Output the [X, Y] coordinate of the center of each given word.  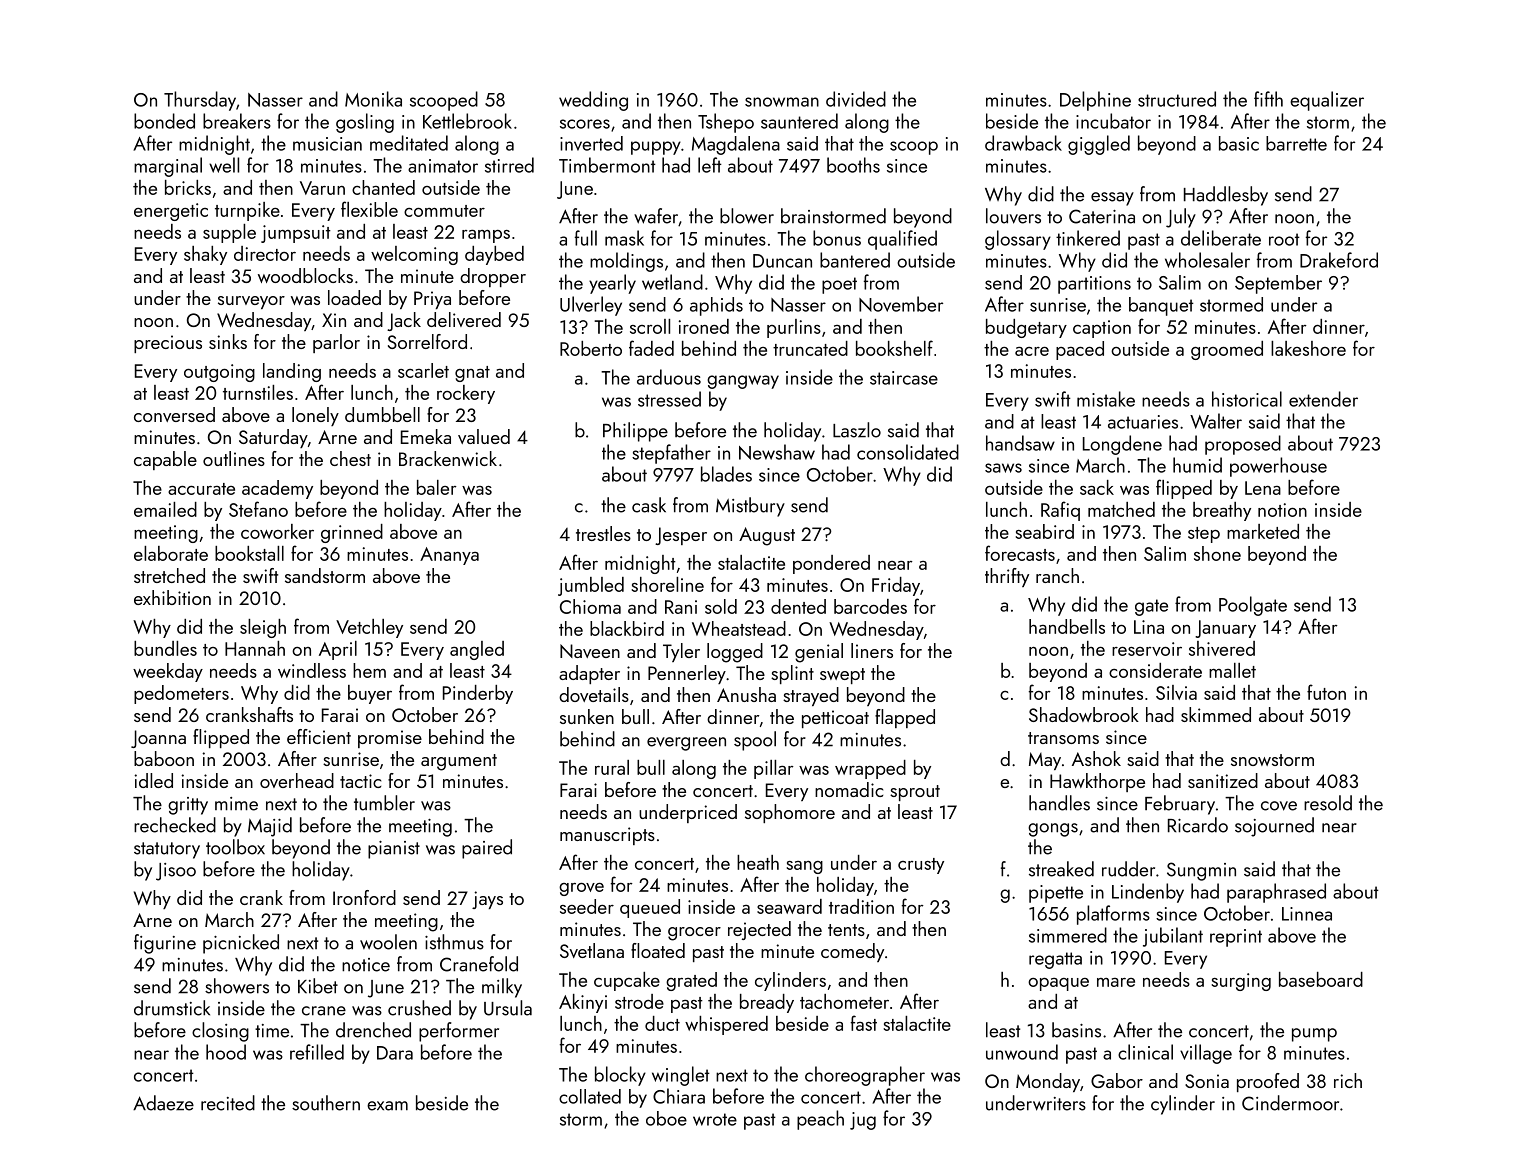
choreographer [865, 1076]
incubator [1113, 121]
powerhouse [1278, 467]
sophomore [790, 813]
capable [165, 460]
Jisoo [176, 872]
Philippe [635, 432]
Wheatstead [739, 628]
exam [387, 1106]
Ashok [1096, 758]
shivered [1222, 648]
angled [477, 650]
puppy [656, 148]
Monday [1048, 1082]
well [224, 165]
